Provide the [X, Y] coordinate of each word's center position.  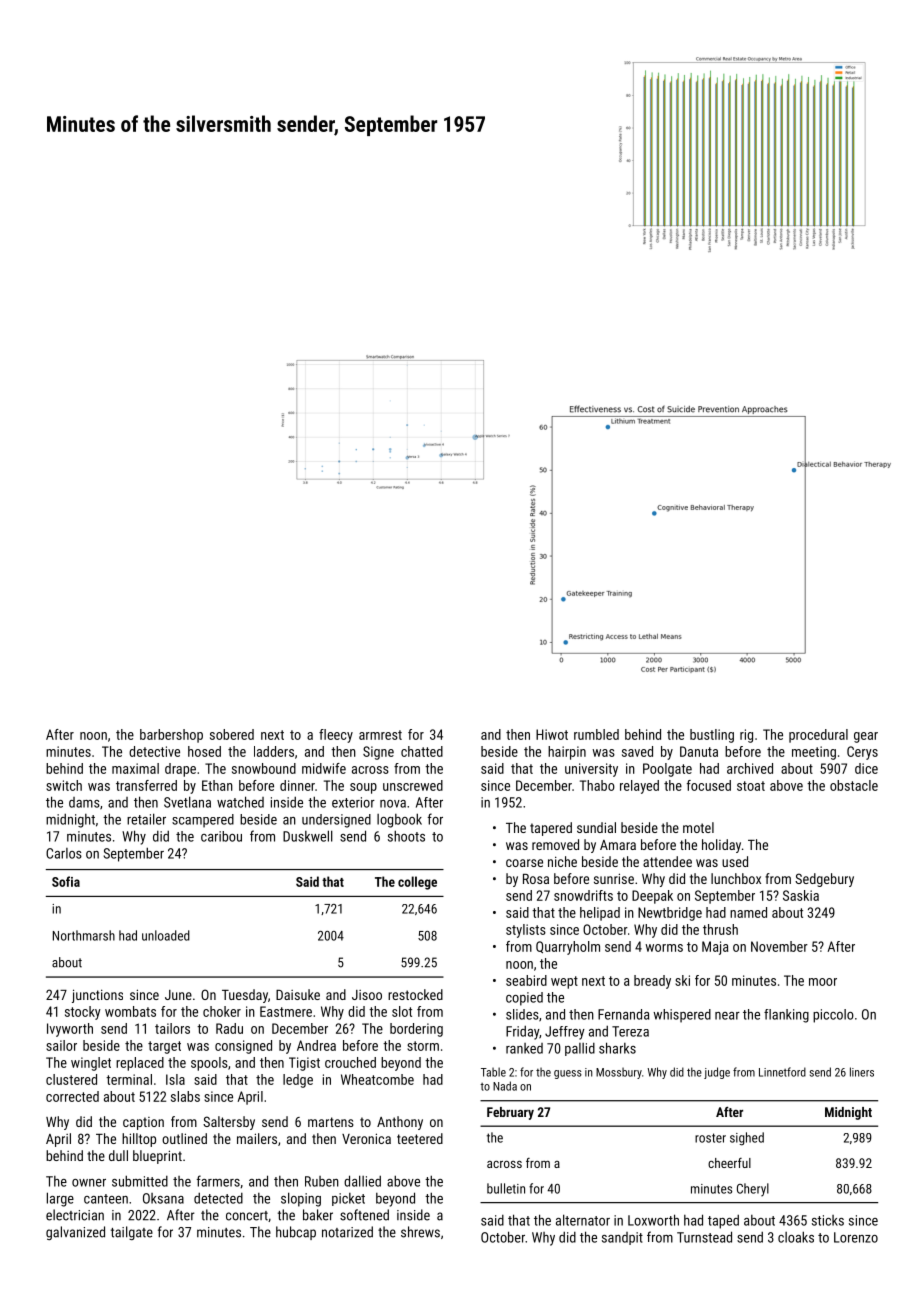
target [164, 1047]
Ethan [217, 785]
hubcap [296, 1233]
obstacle [854, 785]
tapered [551, 829]
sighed [747, 1139]
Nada [505, 1086]
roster [710, 1138]
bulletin [506, 1188]
